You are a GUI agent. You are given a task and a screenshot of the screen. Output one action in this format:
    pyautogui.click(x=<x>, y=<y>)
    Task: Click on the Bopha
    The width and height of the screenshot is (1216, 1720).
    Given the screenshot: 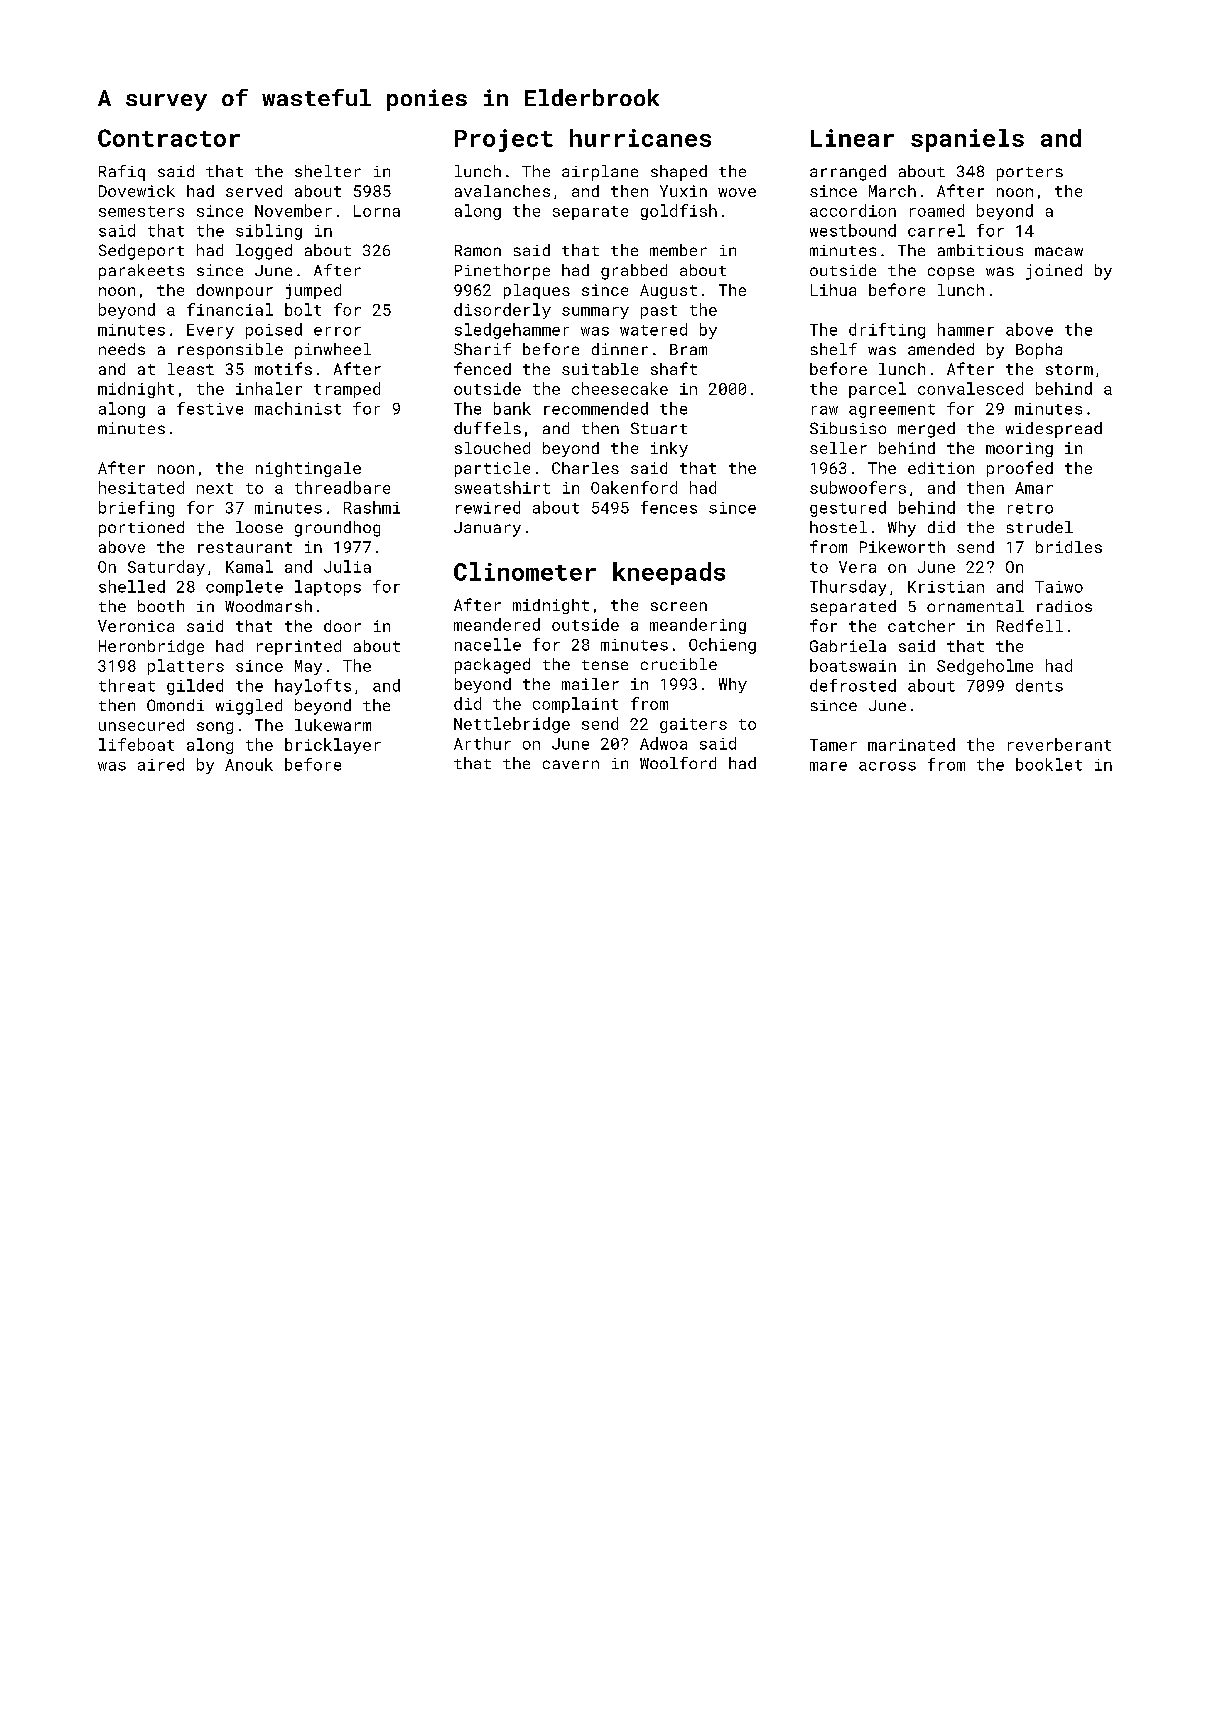 What is the action you would take?
    pyautogui.click(x=1039, y=351)
